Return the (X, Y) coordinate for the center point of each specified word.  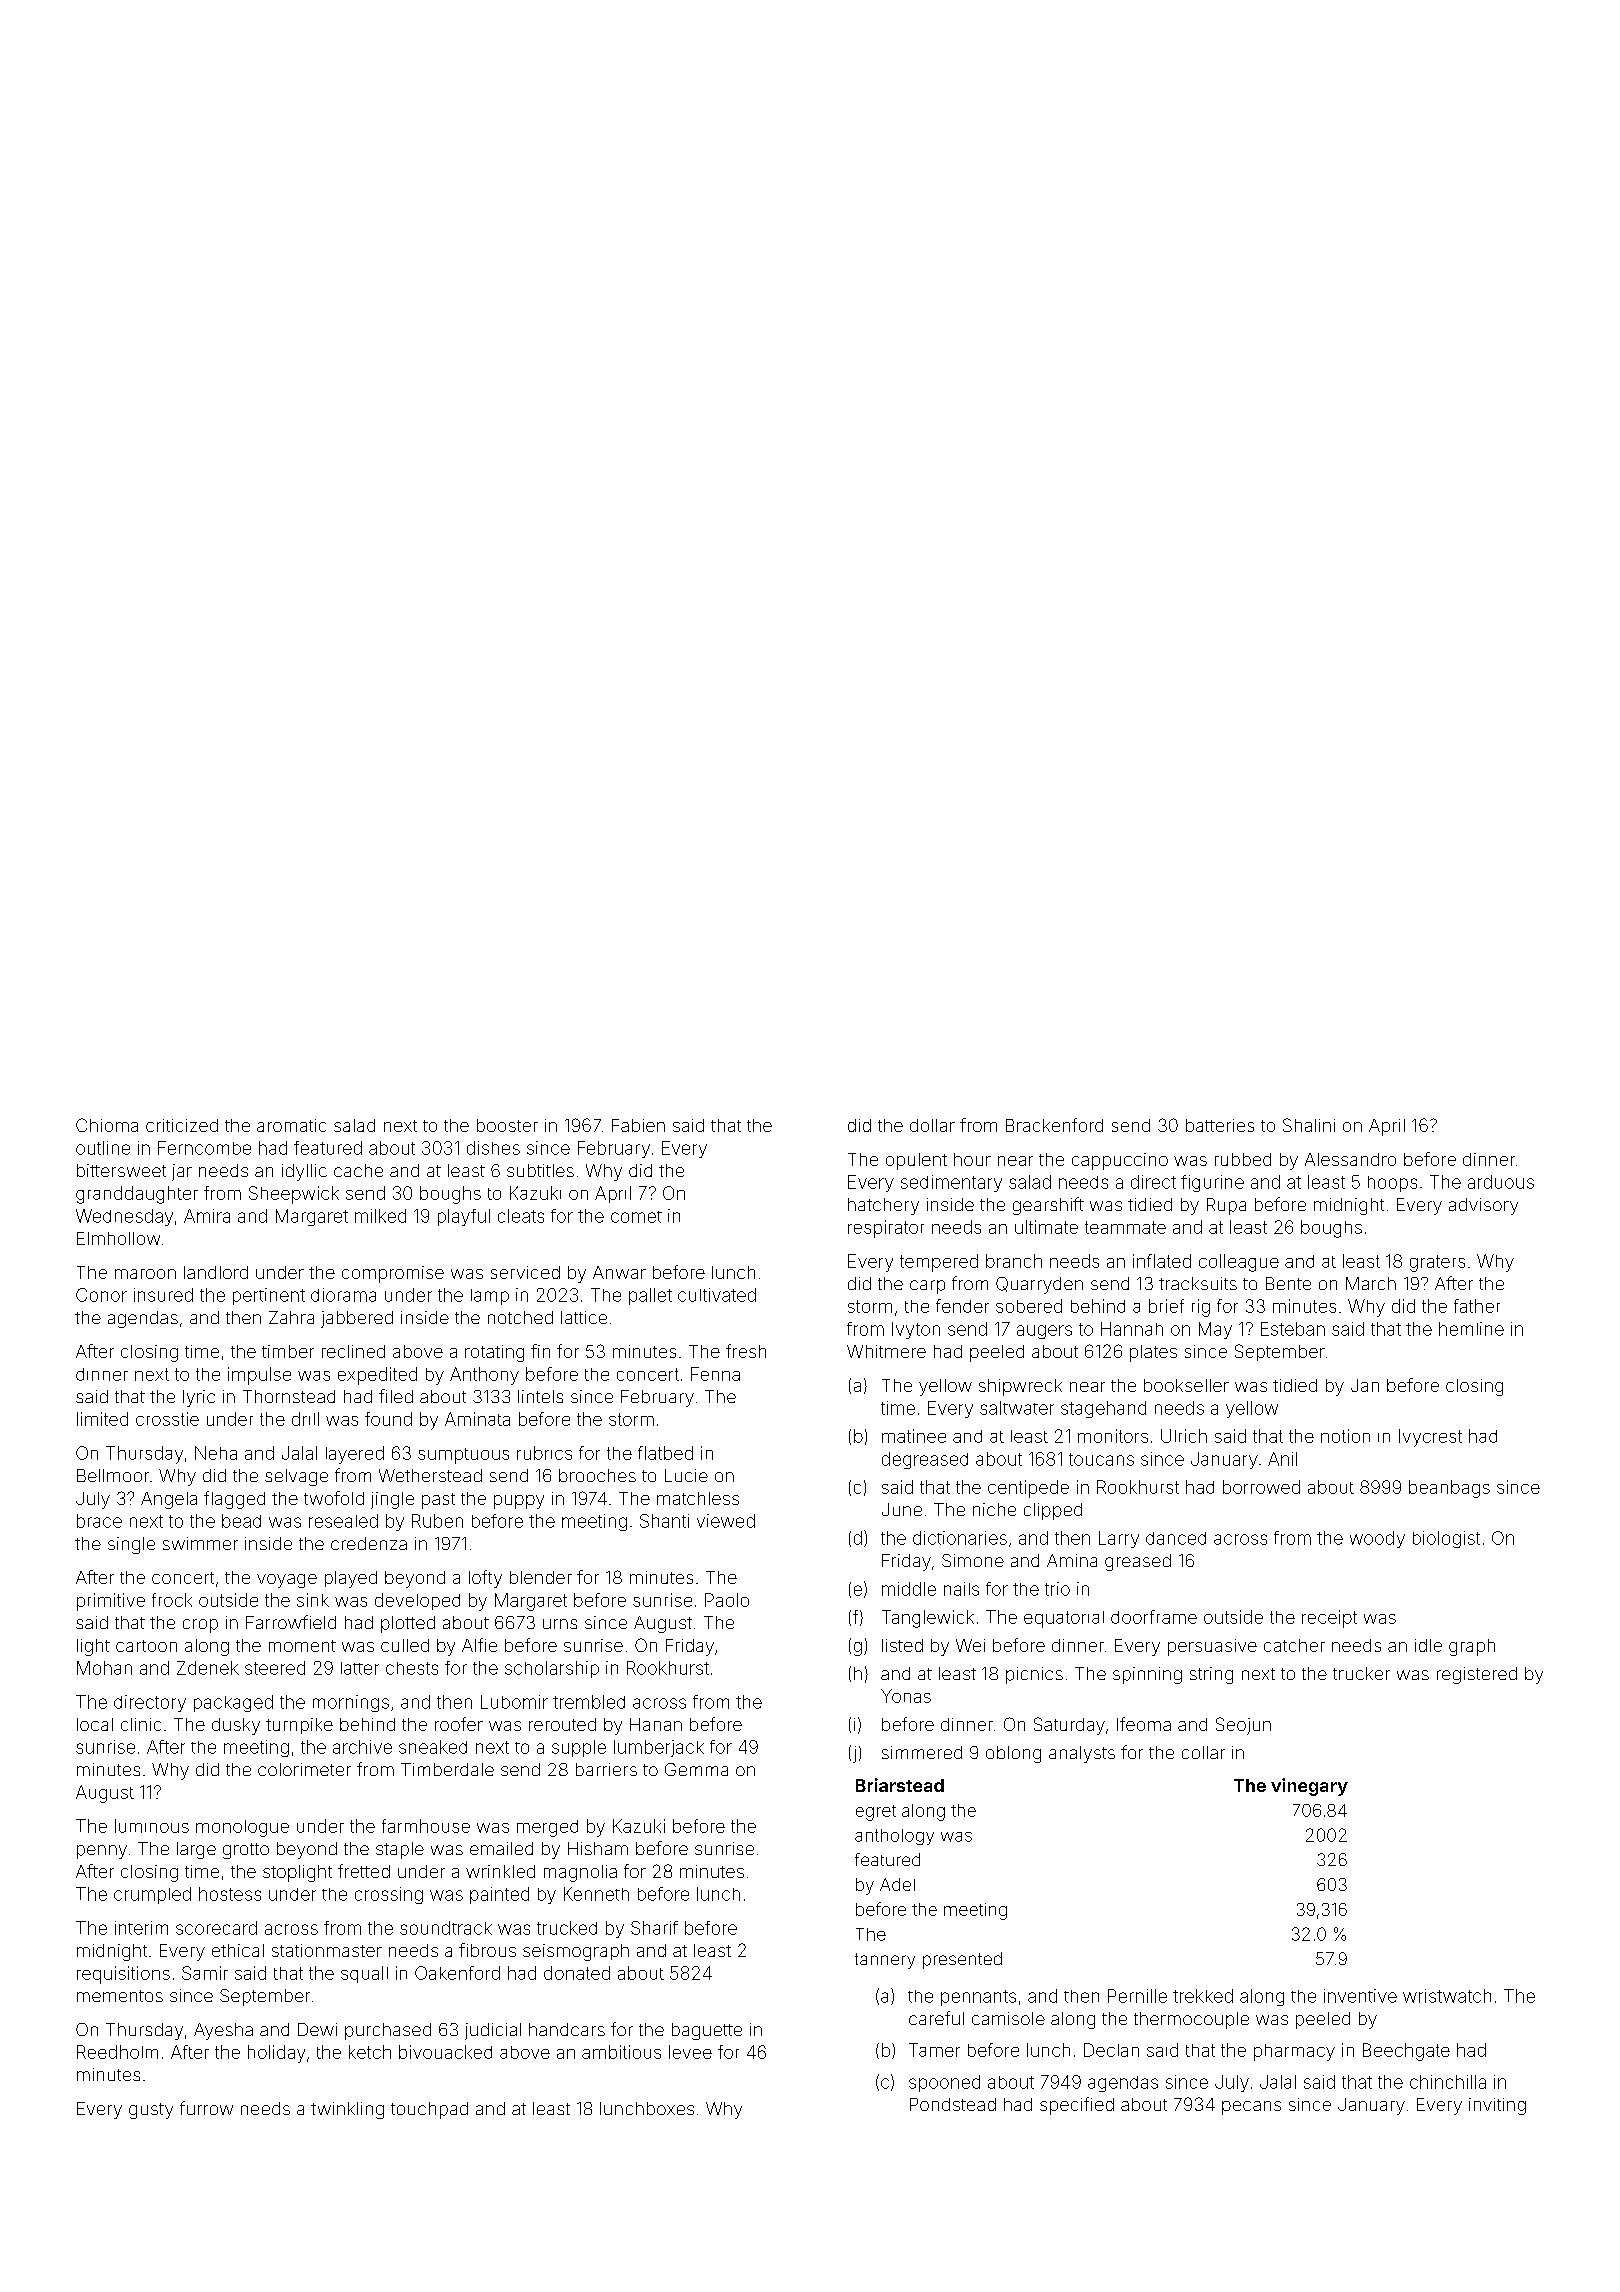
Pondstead (953, 2104)
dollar (932, 1125)
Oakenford (457, 1973)
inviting (1497, 2106)
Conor (101, 1295)
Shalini (1309, 1125)
